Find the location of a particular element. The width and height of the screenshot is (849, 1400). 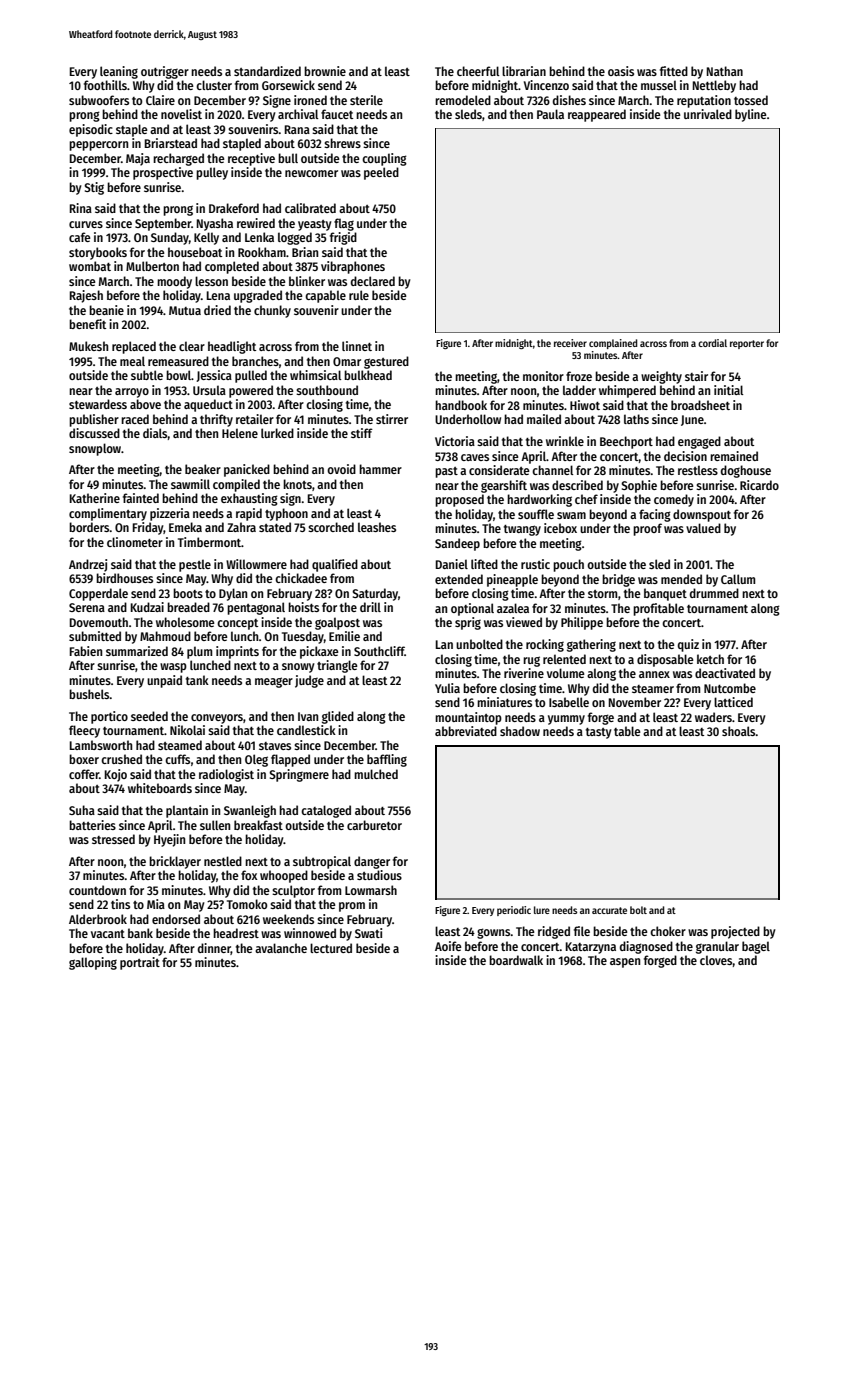

declared is located at coordinates (373, 281).
